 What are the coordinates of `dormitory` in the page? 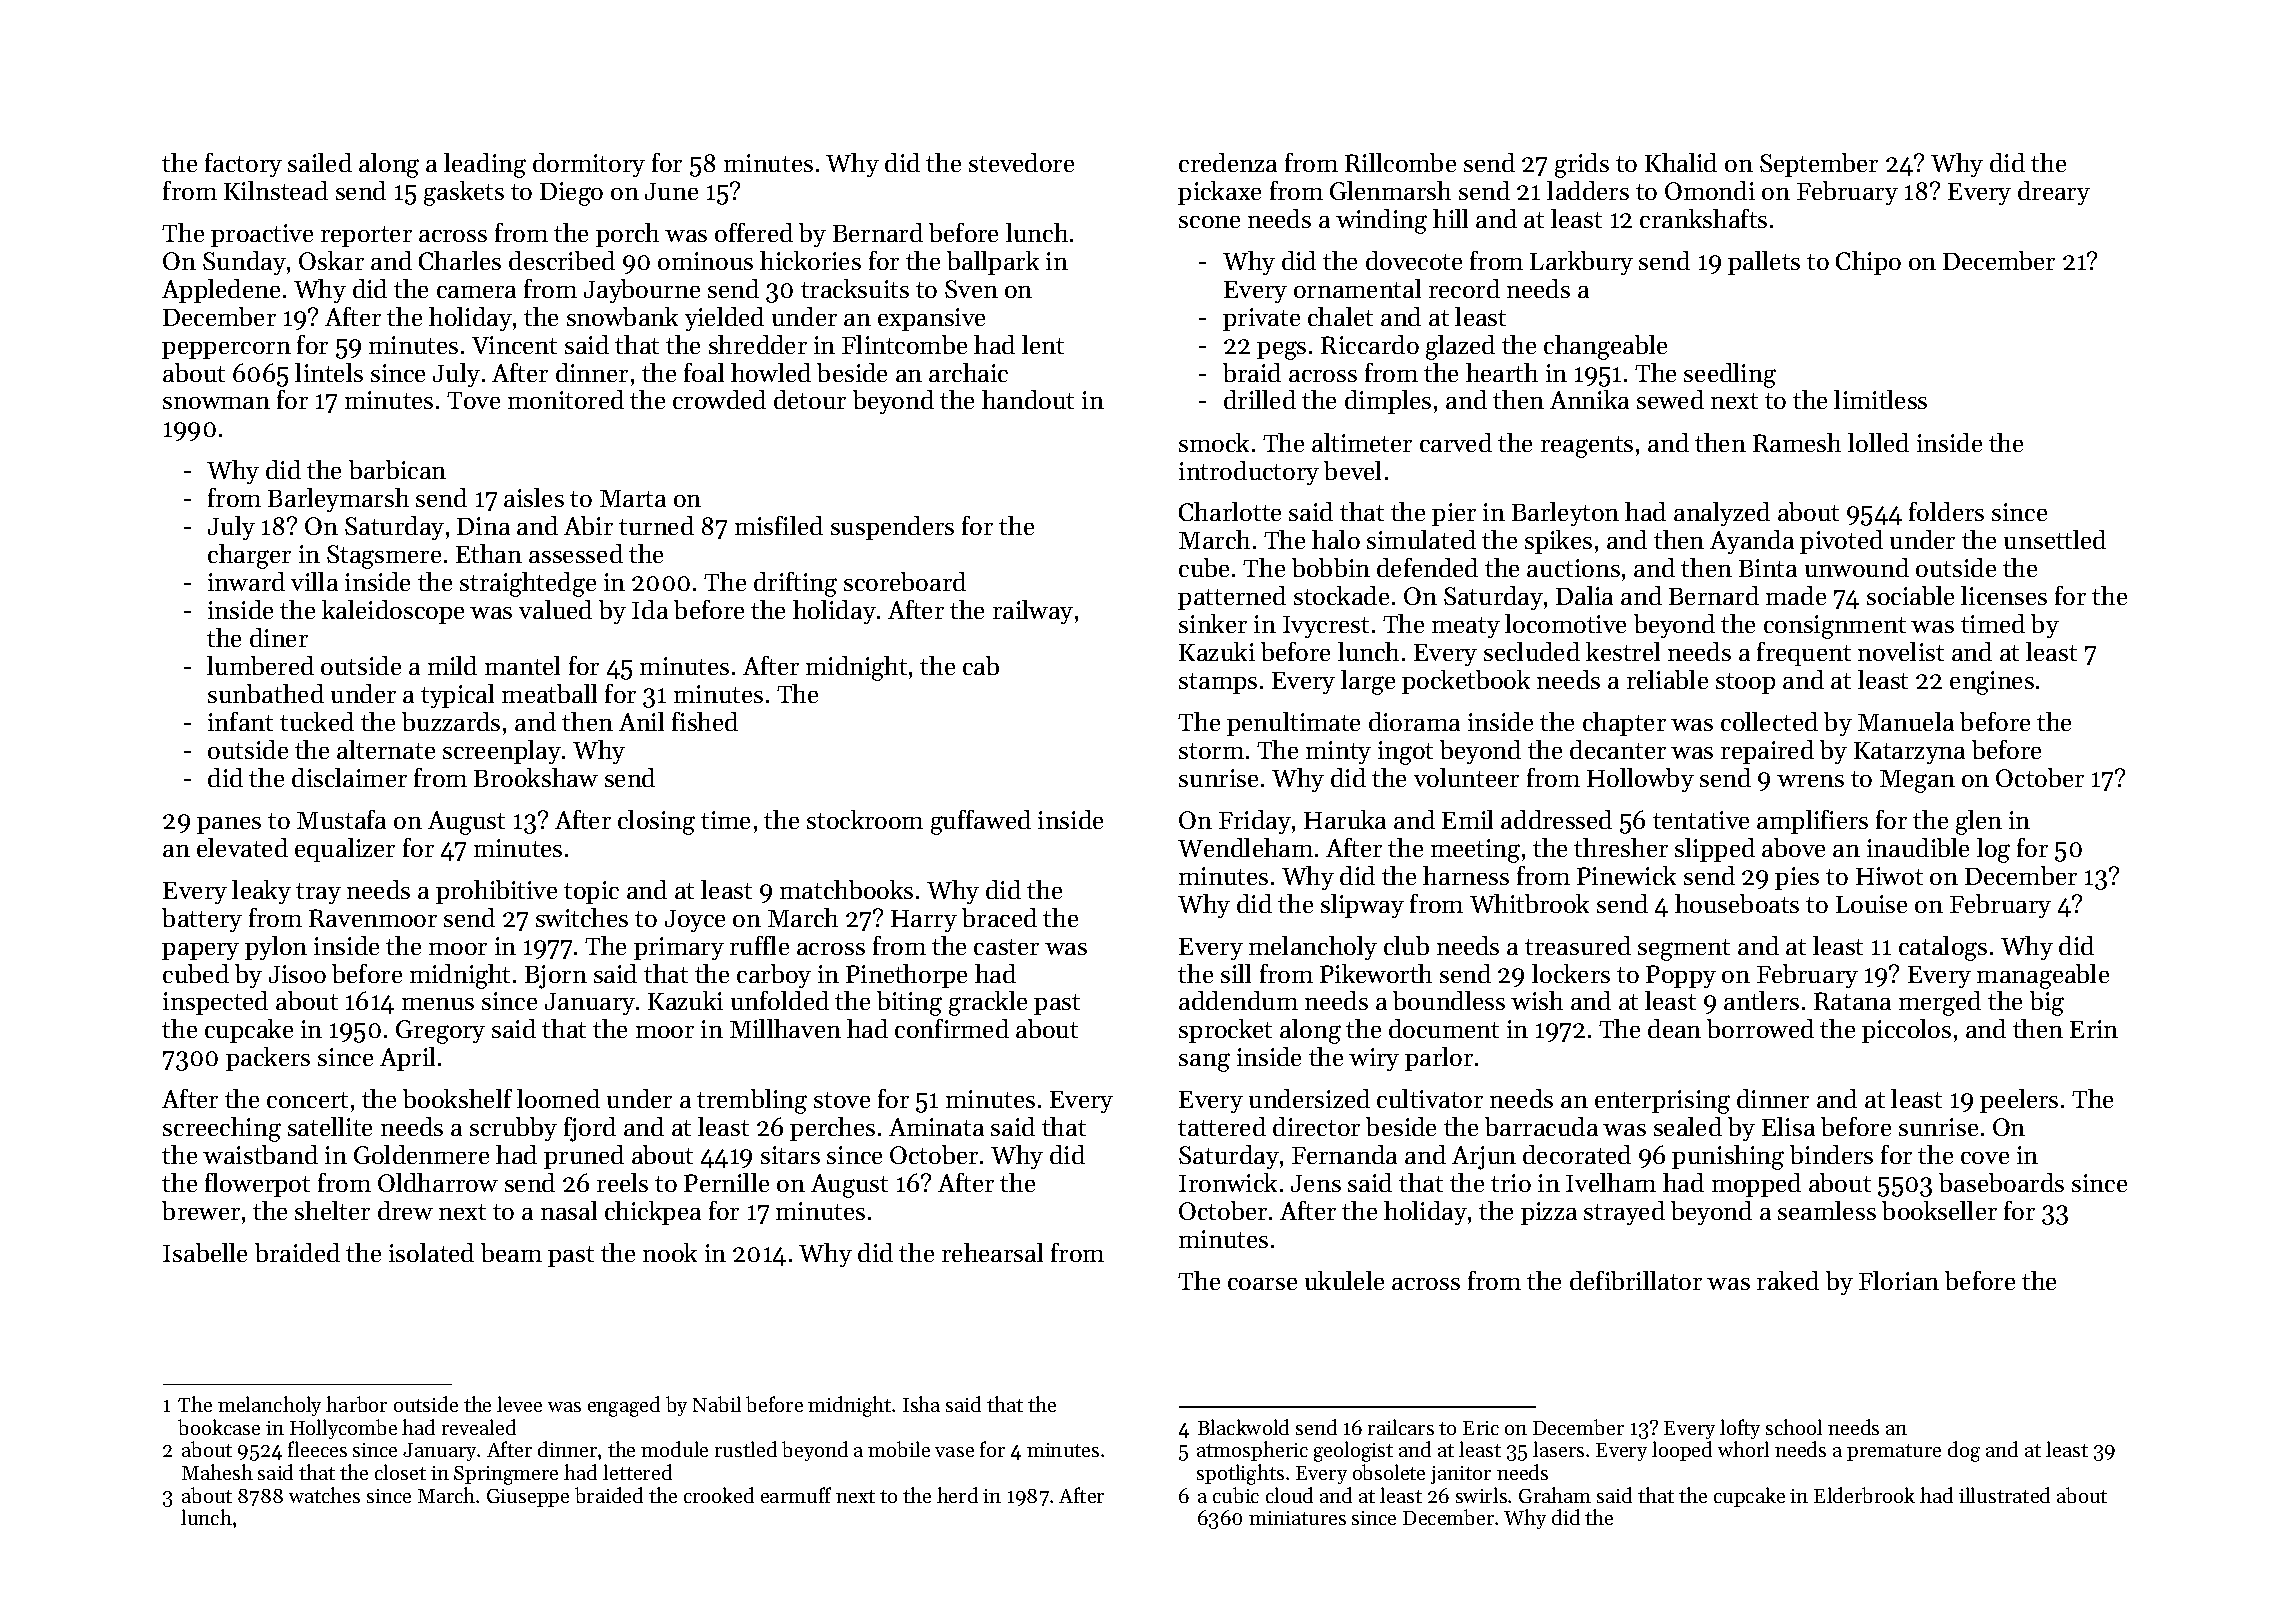 It's located at (589, 165).
